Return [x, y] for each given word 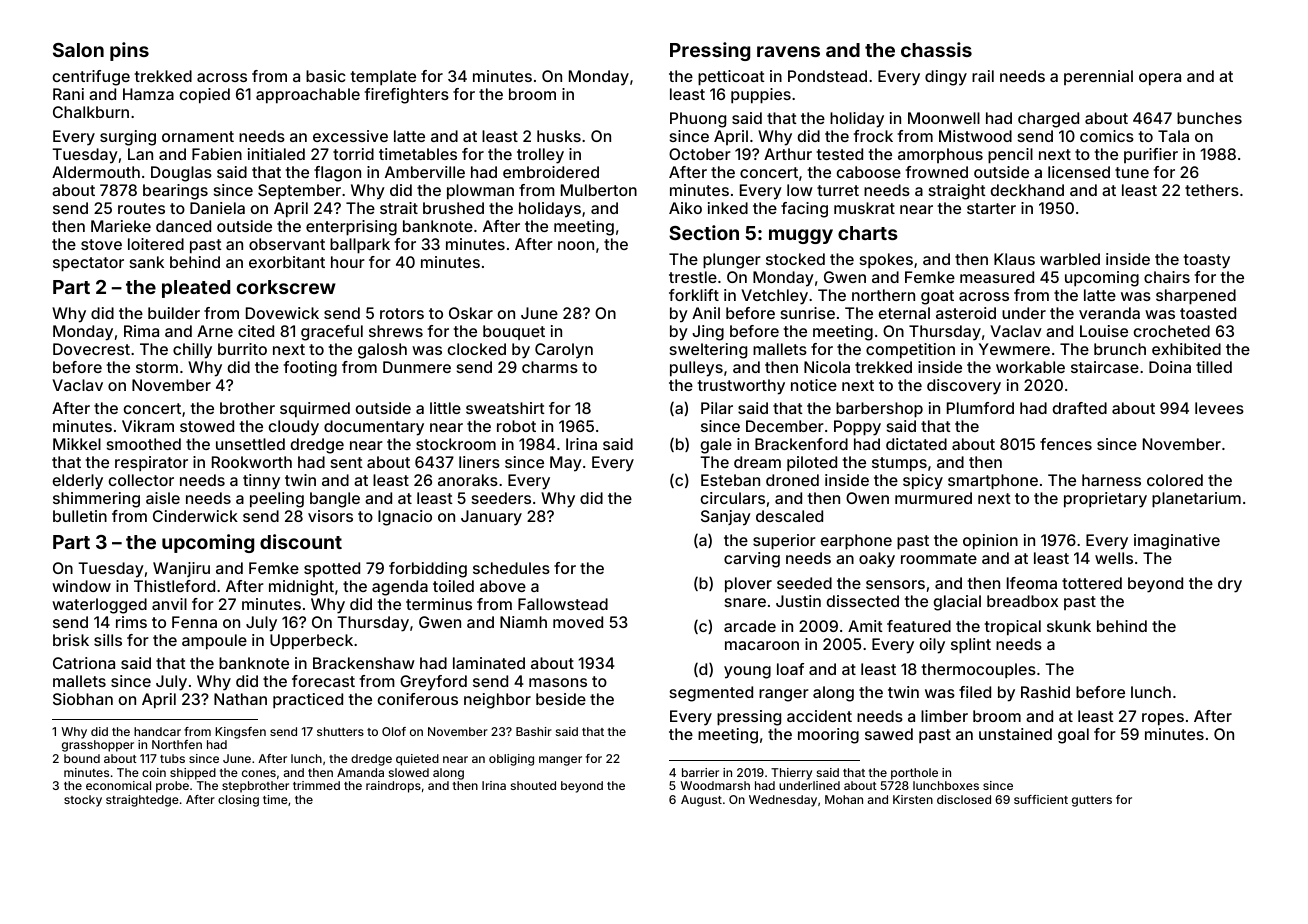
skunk [1069, 626]
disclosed [964, 799]
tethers [1212, 190]
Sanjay [726, 518]
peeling [277, 500]
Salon [78, 50]
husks [559, 136]
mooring [828, 736]
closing [238, 801]
